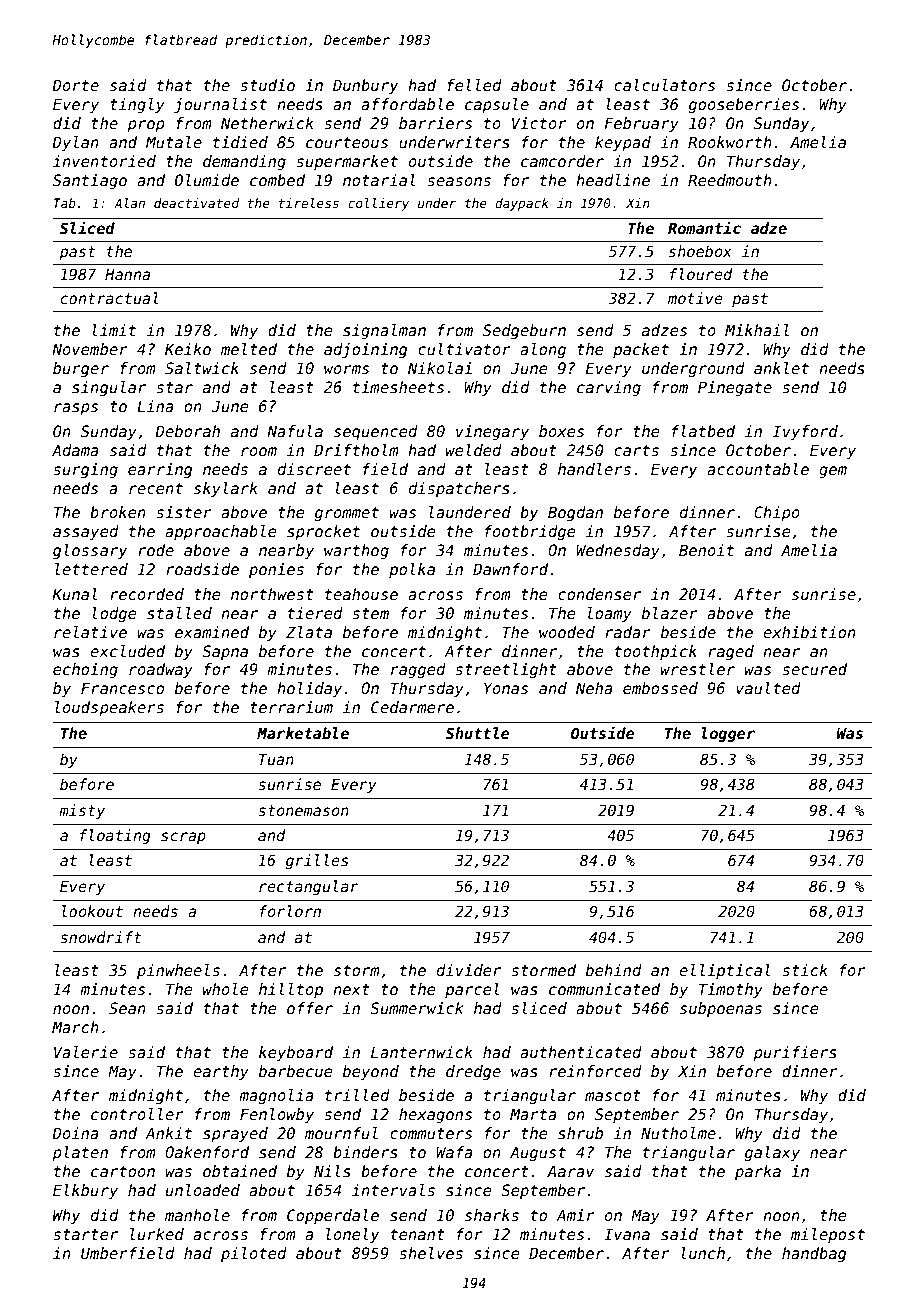  What do you see at coordinates (85, 1191) in the document?
I see `Elkbury` at bounding box center [85, 1191].
